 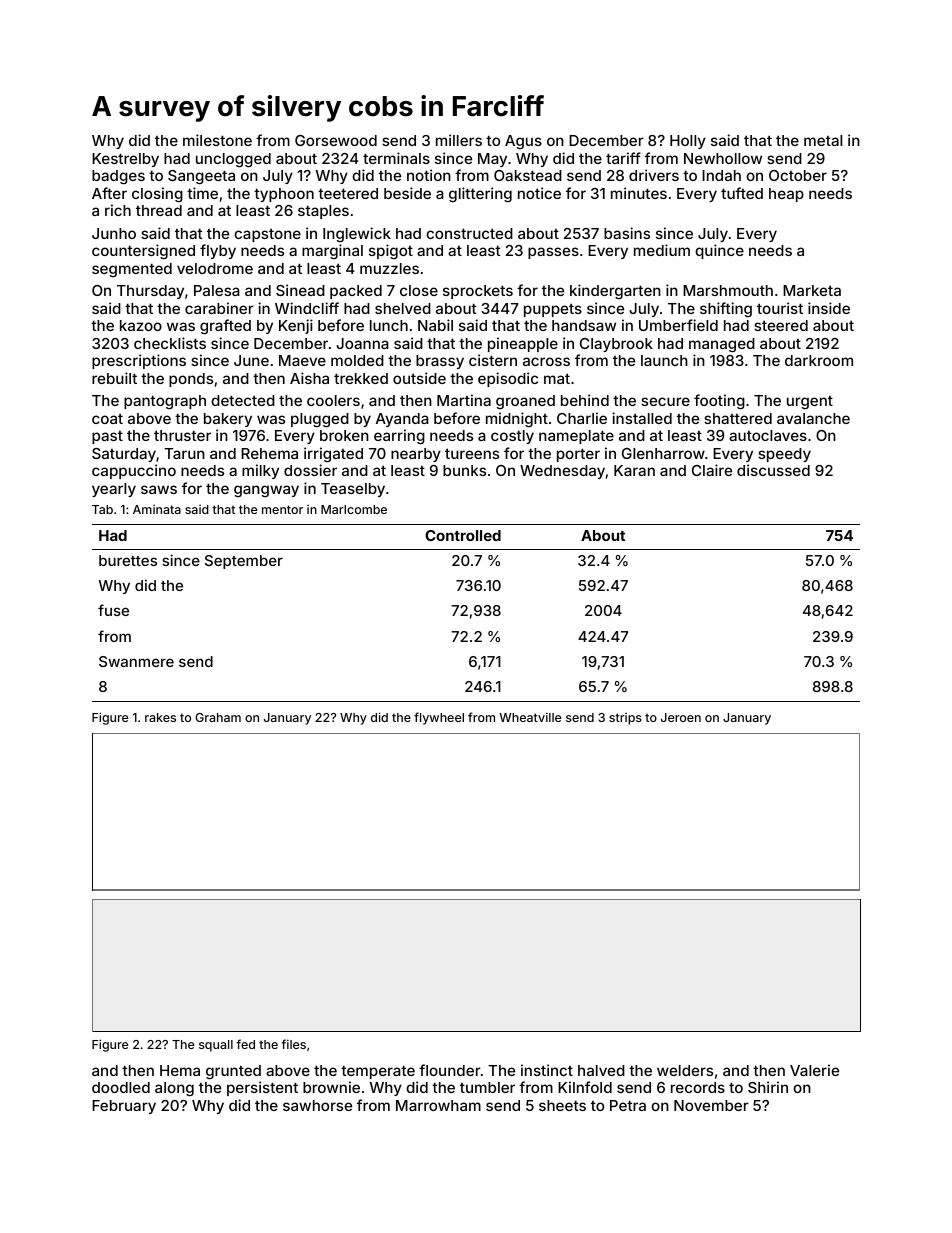 What do you see at coordinates (508, 379) in the screenshot?
I see `episodic` at bounding box center [508, 379].
